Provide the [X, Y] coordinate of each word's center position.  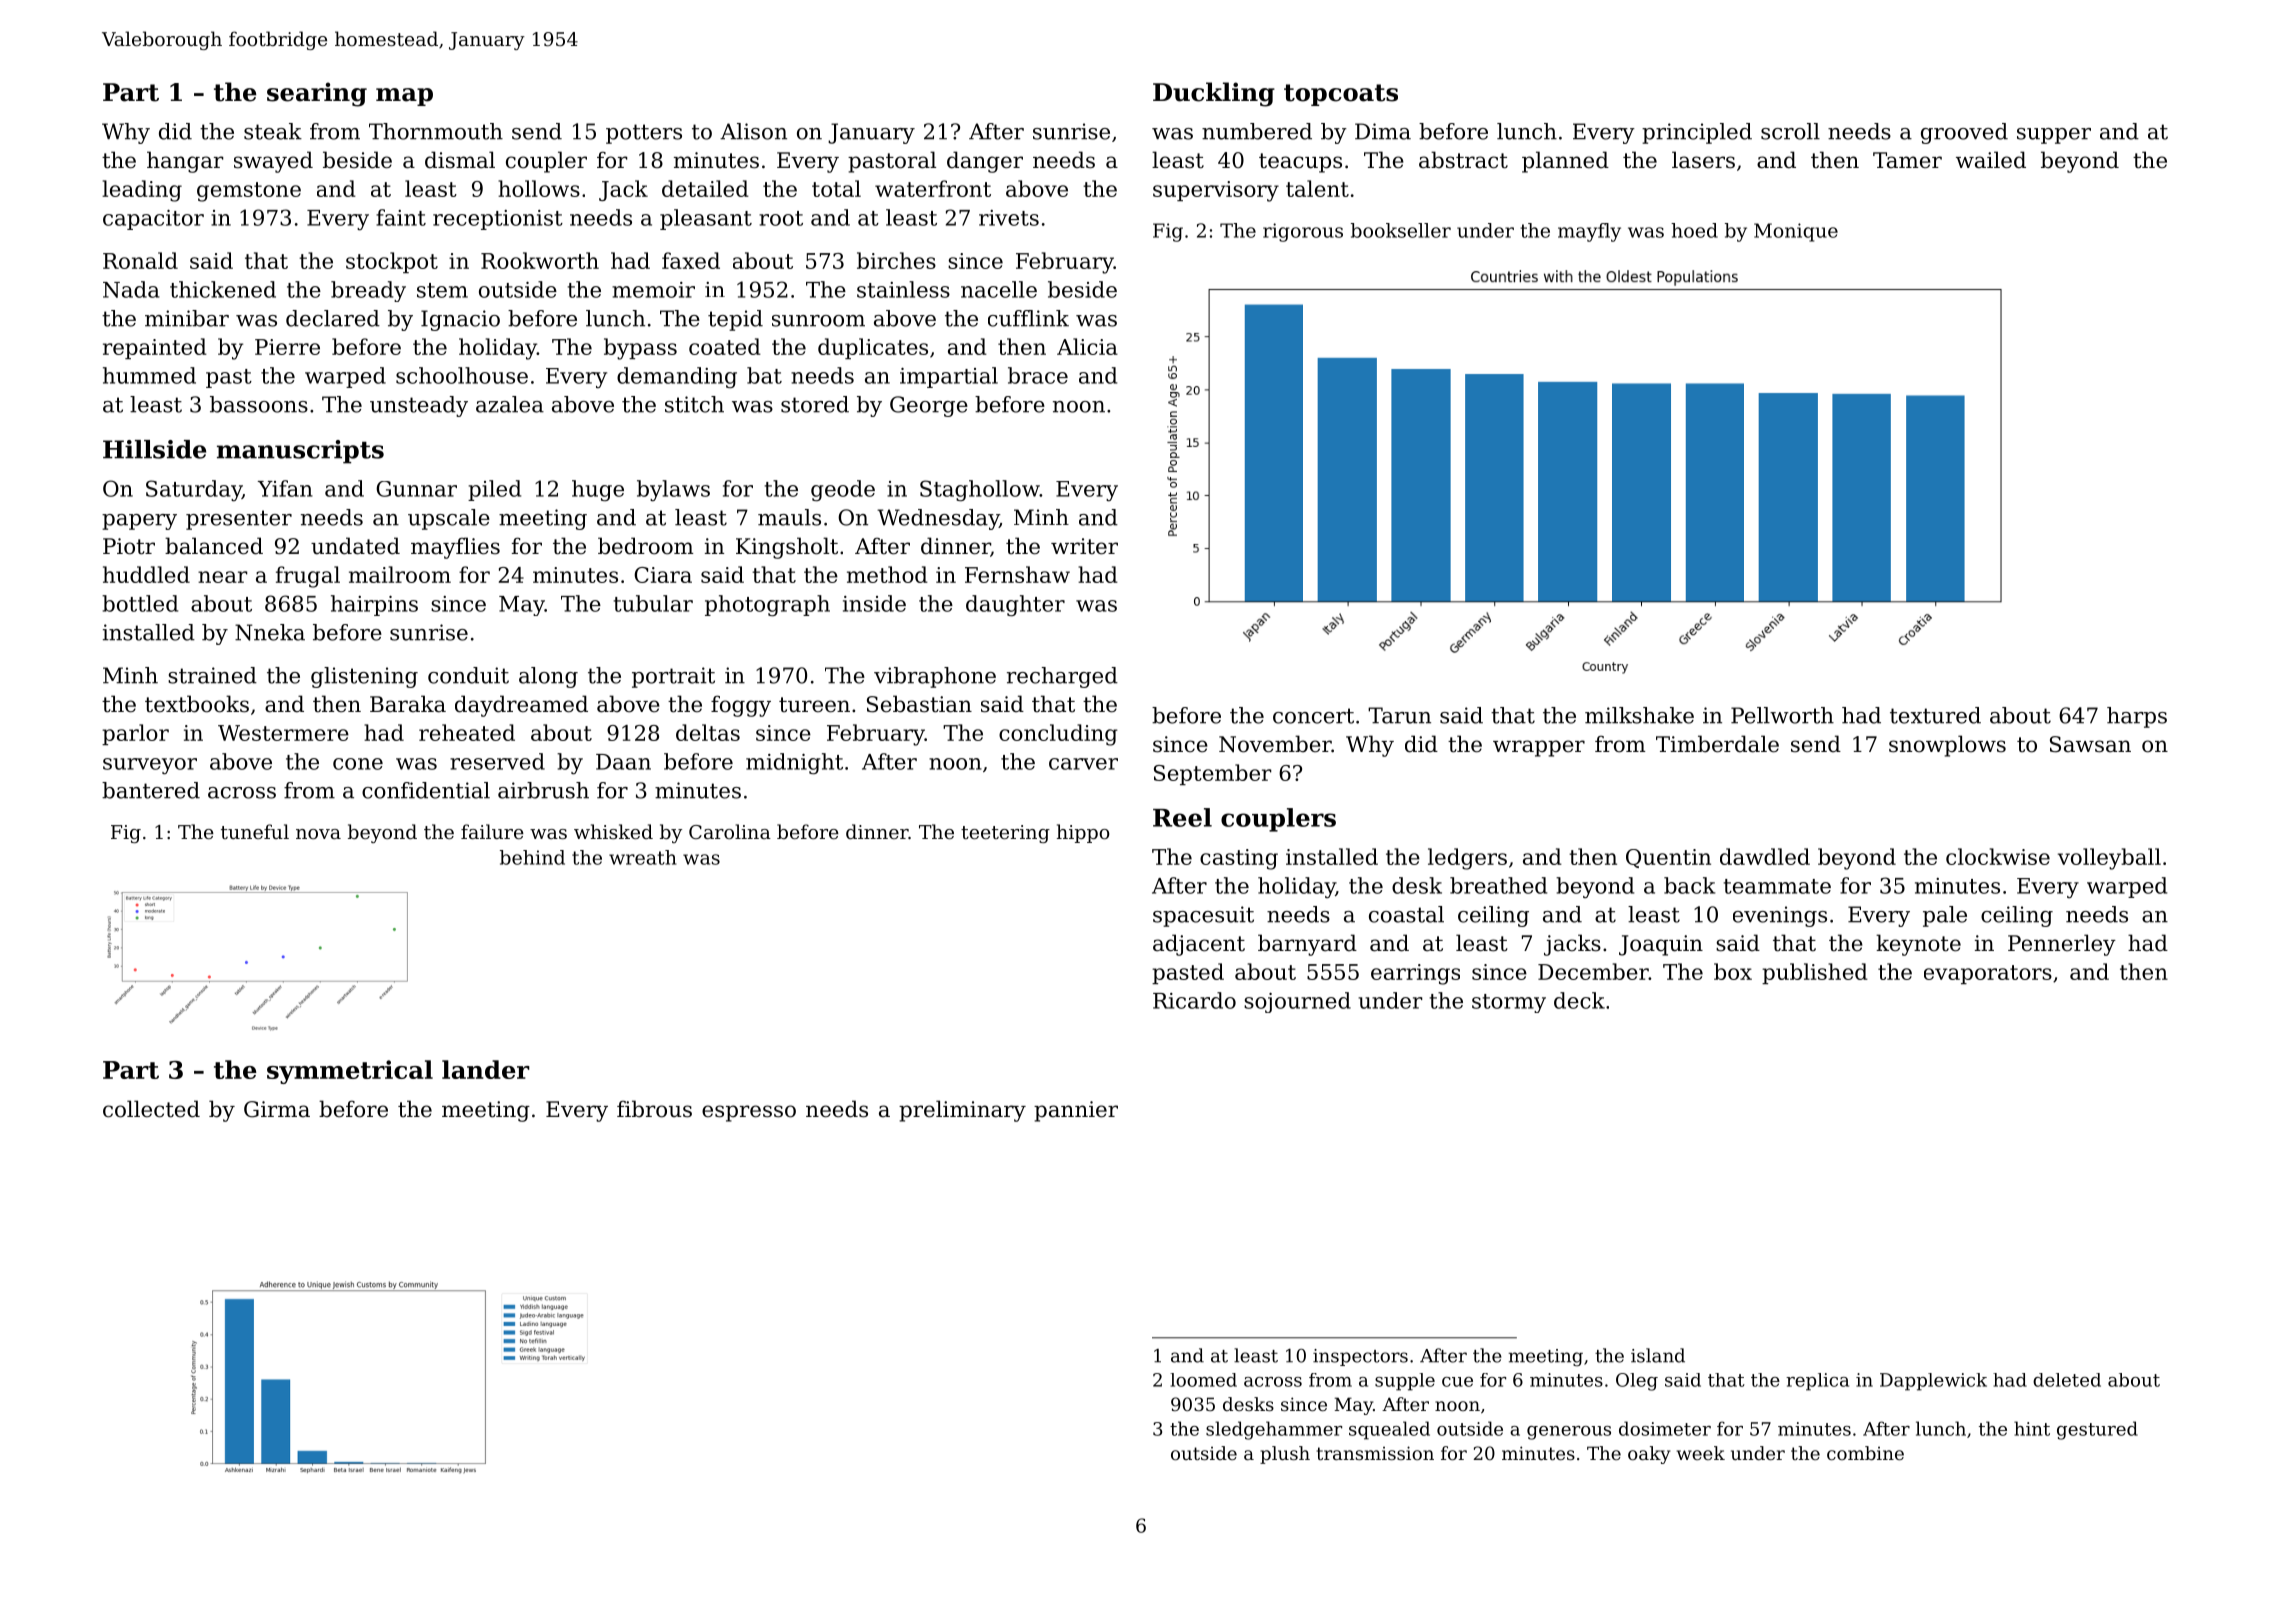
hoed [1694, 230]
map [404, 97]
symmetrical [350, 1072]
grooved [1964, 133]
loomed [1203, 1380]
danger [985, 162]
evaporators [1988, 974]
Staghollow [980, 490]
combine [1865, 1453]
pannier [1076, 1111]
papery [139, 522]
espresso [749, 1113]
